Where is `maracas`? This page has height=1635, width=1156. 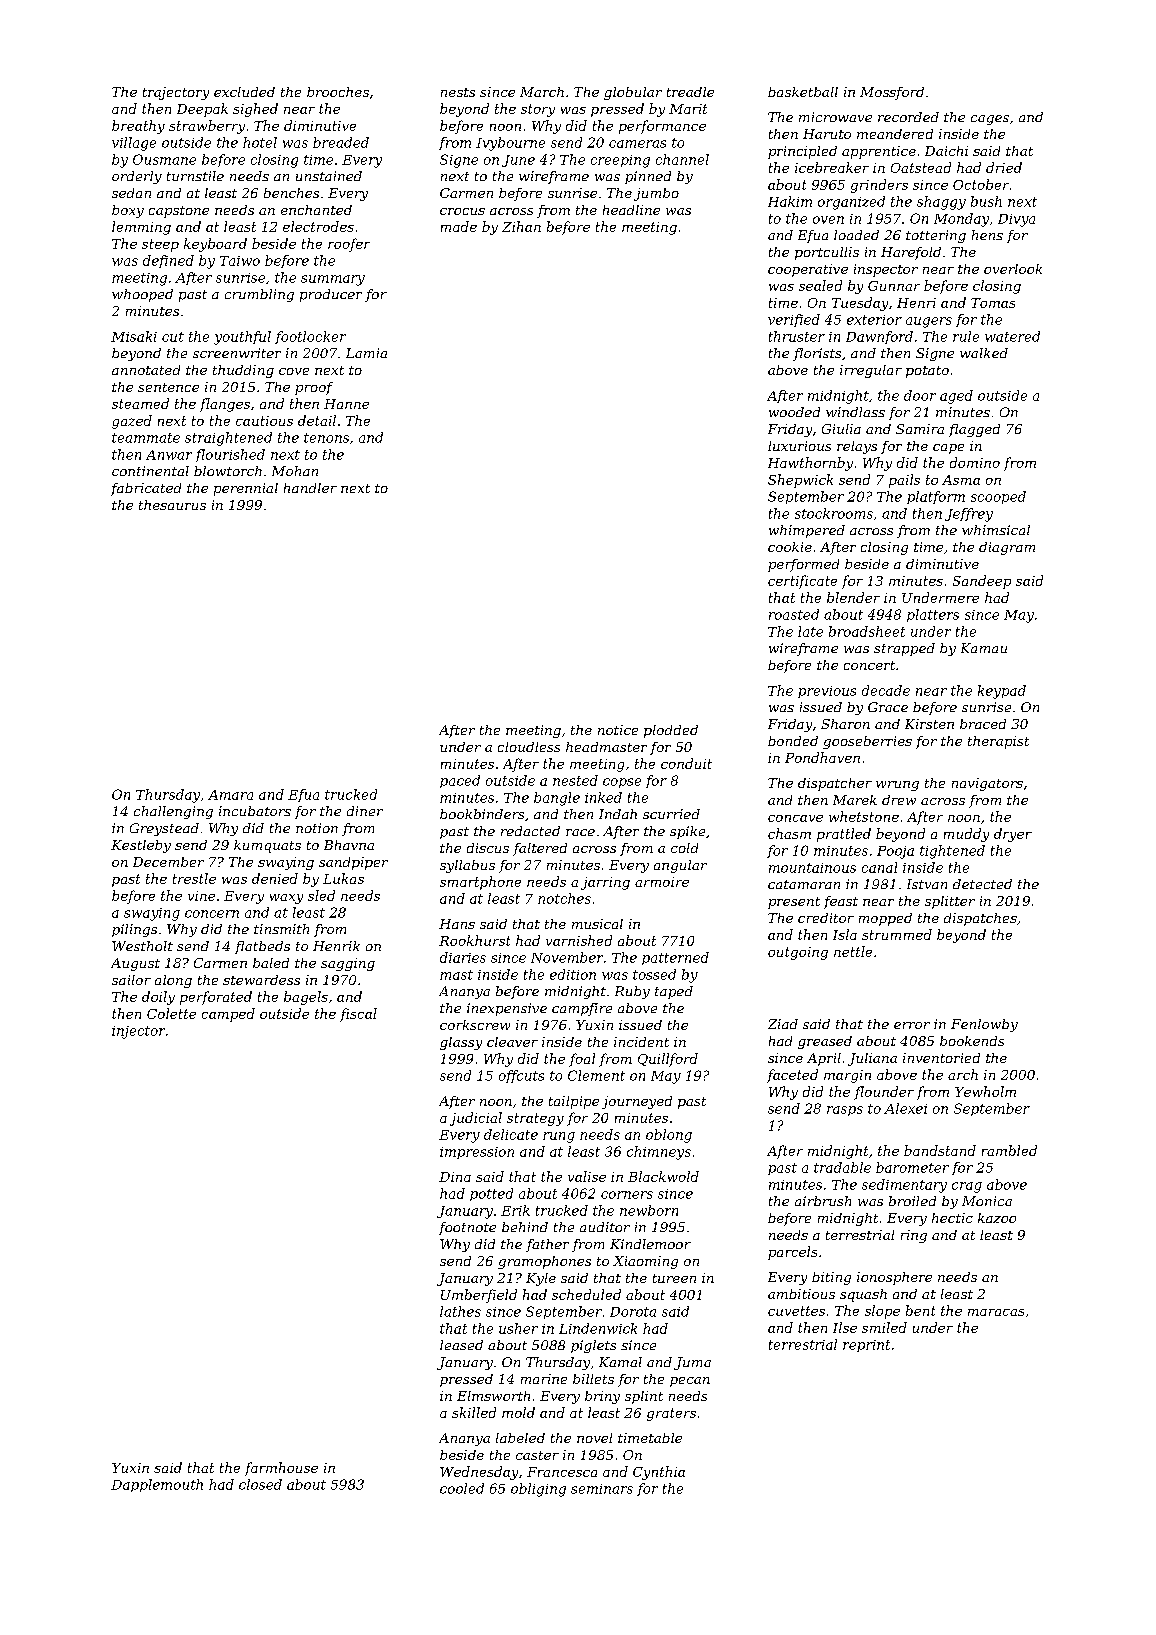 maracas is located at coordinates (996, 1312).
